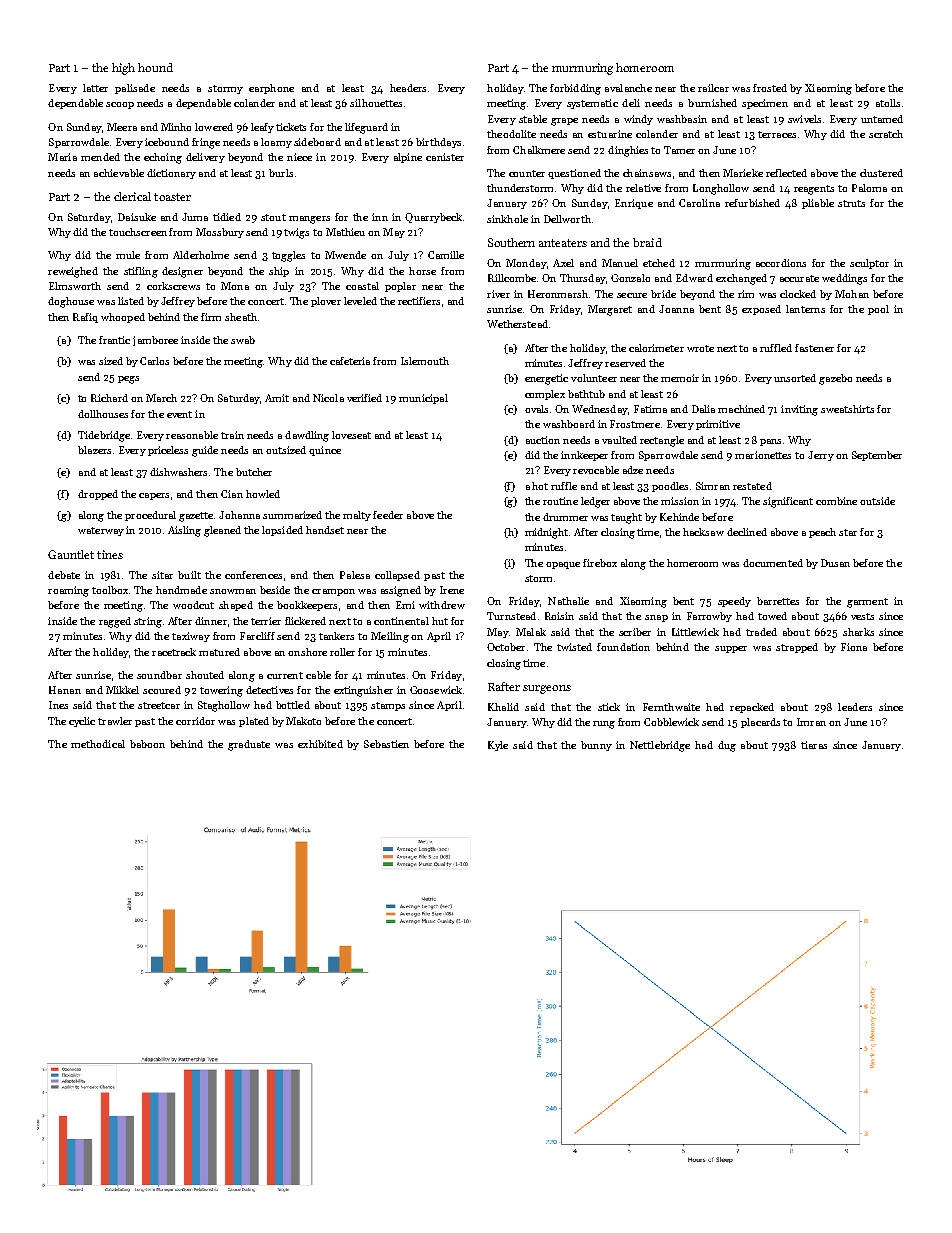  Describe the element at coordinates (786, 173) in the screenshot. I see `reflected` at that location.
